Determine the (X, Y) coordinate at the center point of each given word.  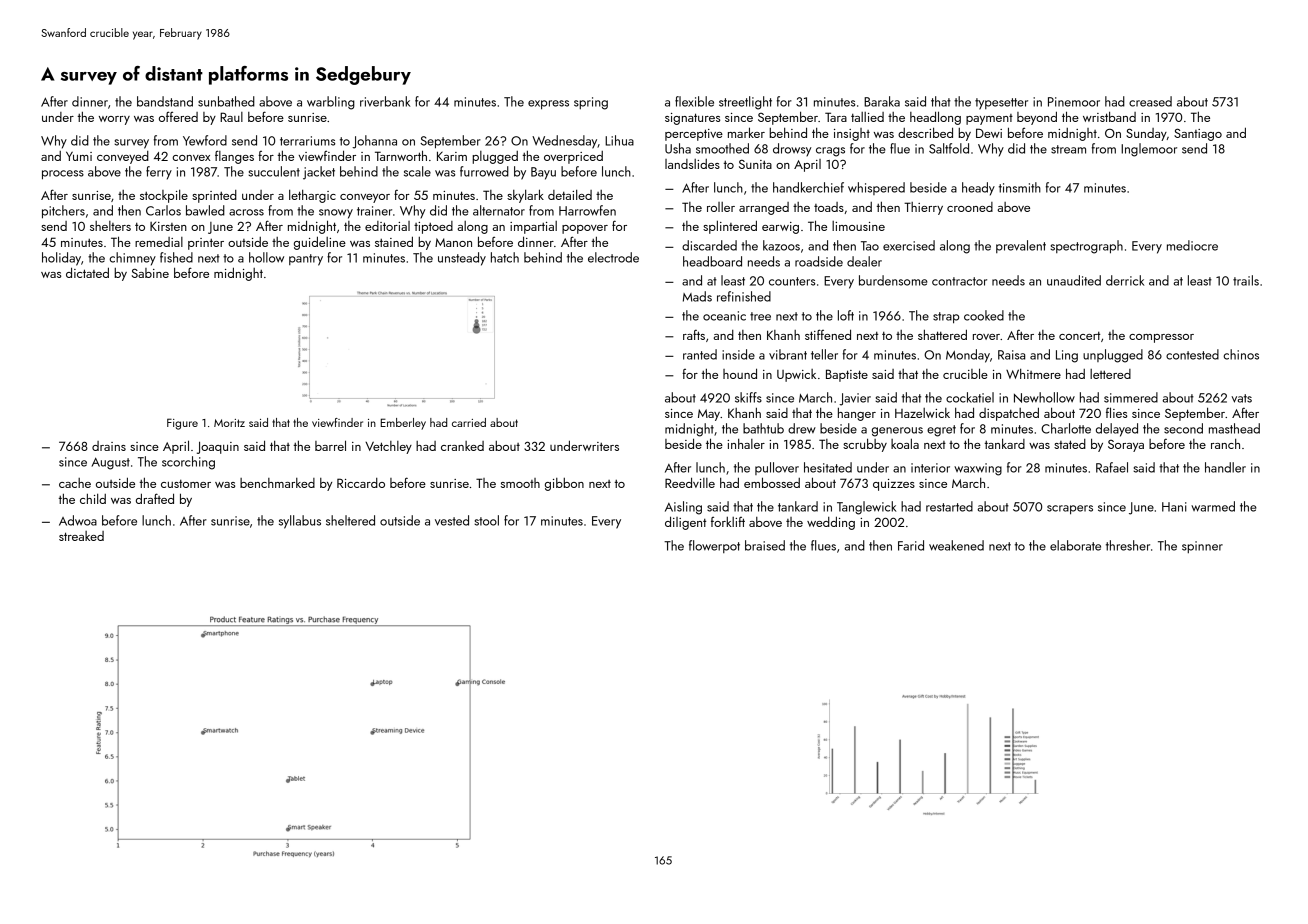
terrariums (307, 141)
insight (852, 134)
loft (846, 315)
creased (1150, 101)
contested (1192, 354)
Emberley (403, 424)
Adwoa (78, 520)
